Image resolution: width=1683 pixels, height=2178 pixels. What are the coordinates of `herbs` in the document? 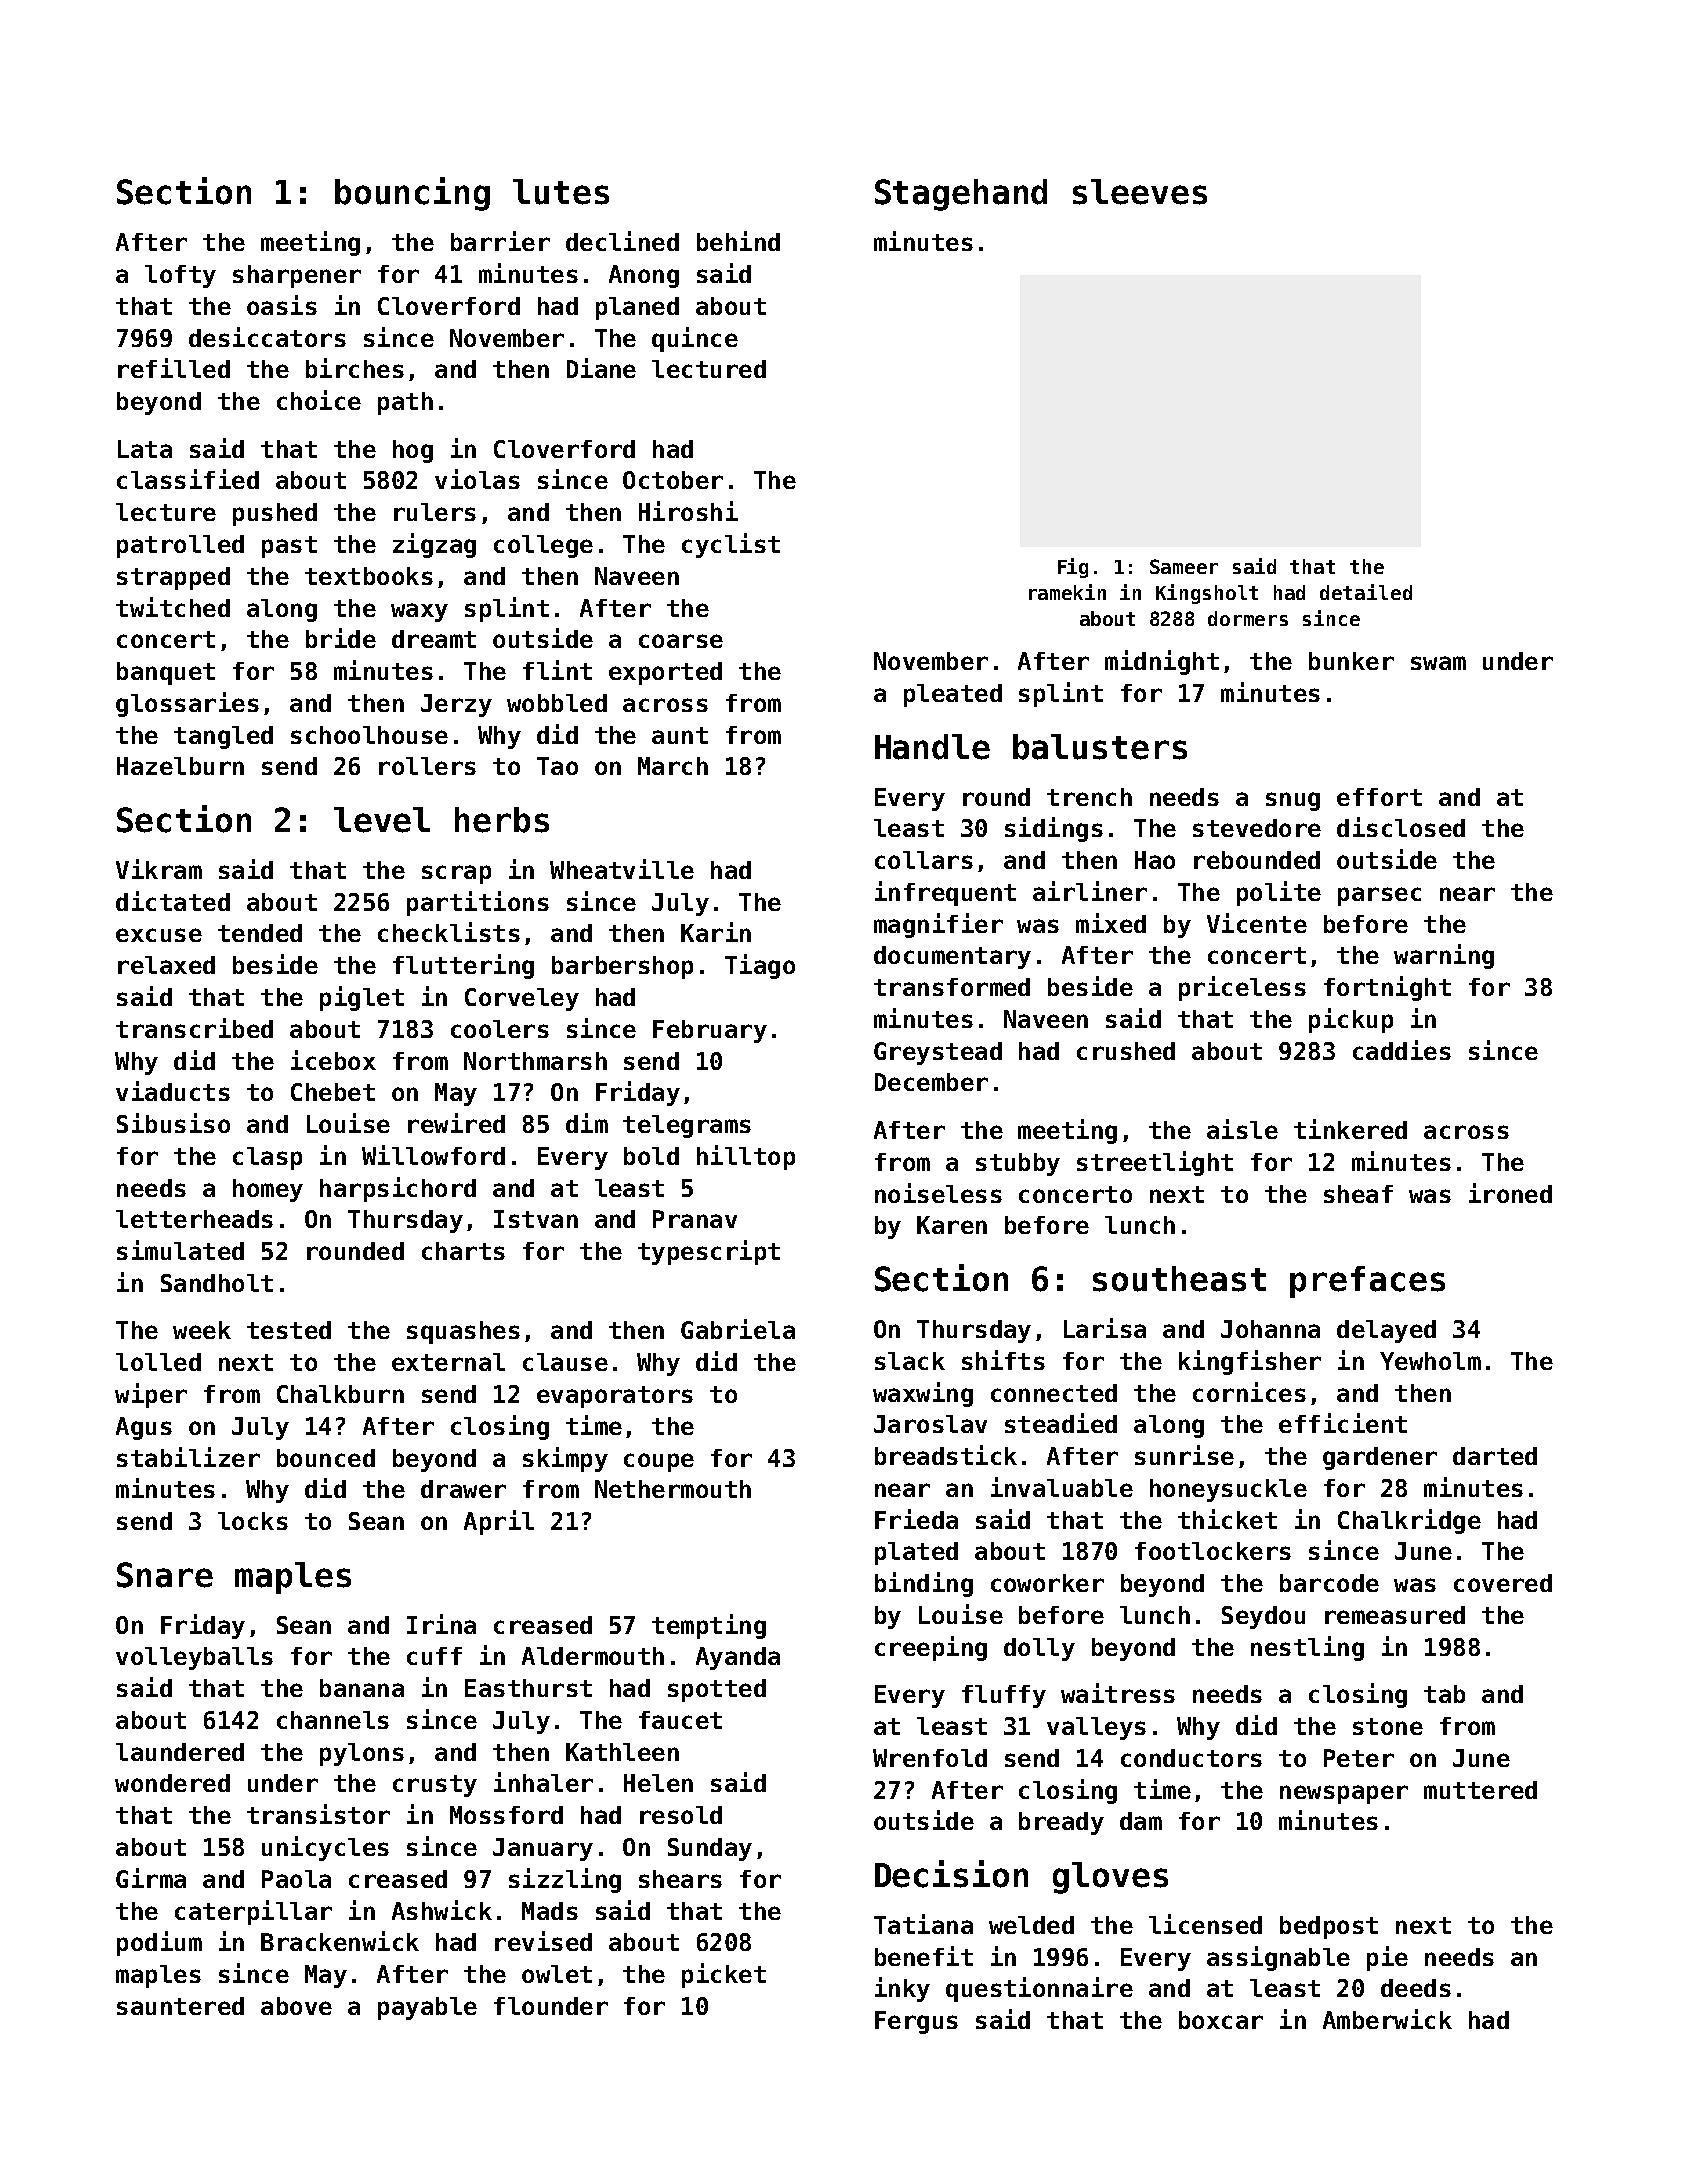 It's located at (502, 820).
